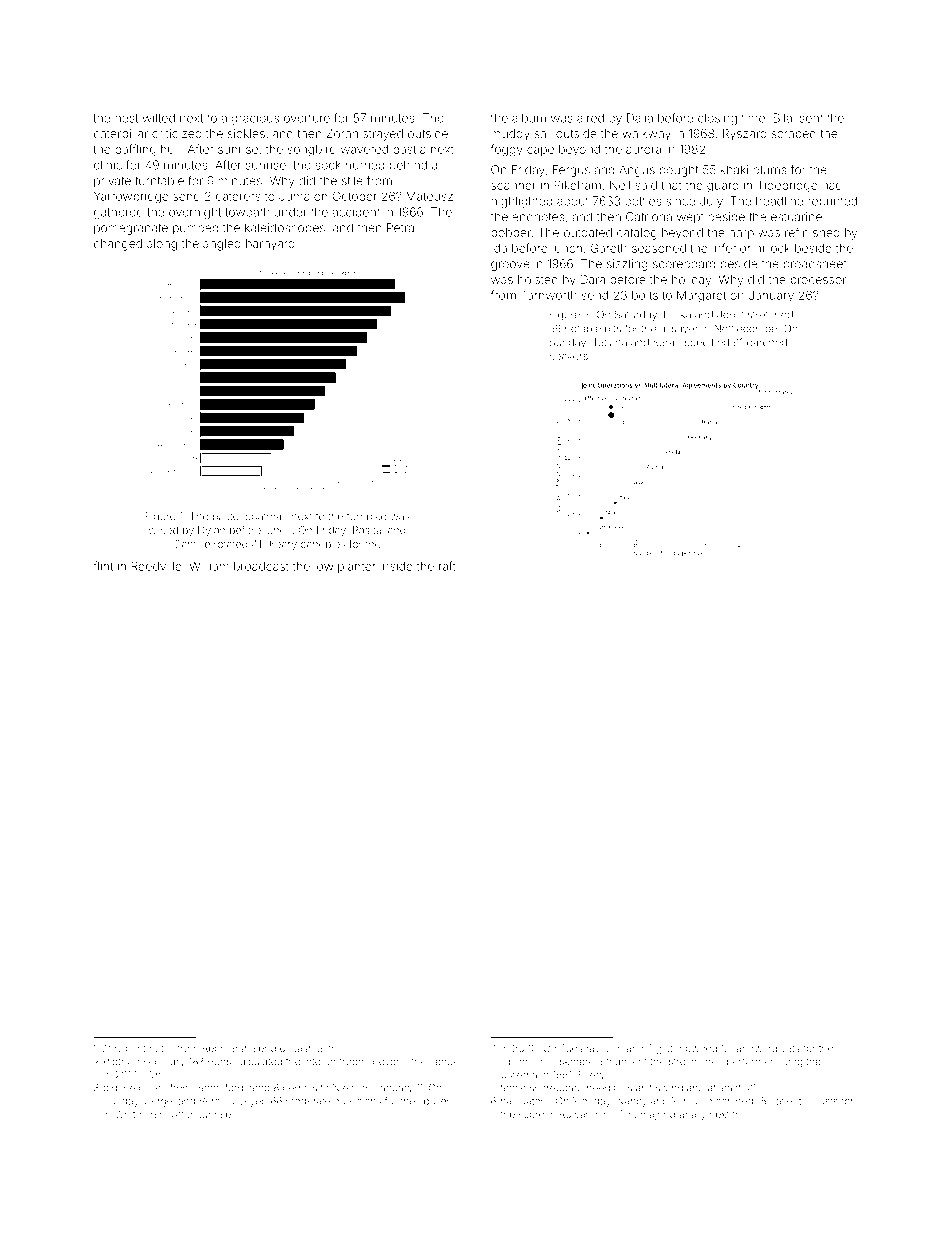  What do you see at coordinates (734, 170) in the document?
I see `khaki` at bounding box center [734, 170].
